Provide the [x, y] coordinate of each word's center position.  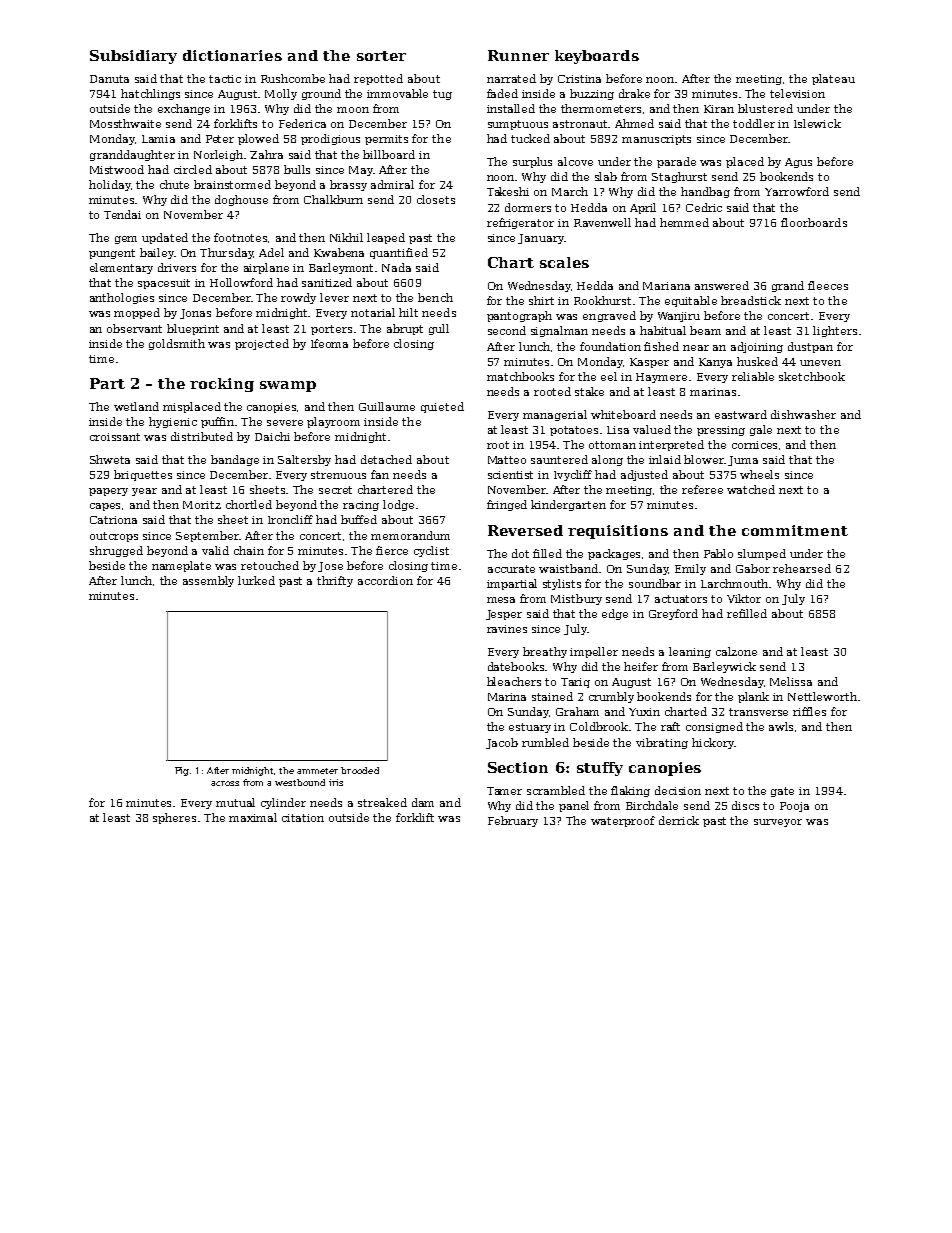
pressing [721, 431]
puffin [217, 422]
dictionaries [232, 55]
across [225, 783]
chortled [249, 504]
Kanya [715, 363]
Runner [518, 55]
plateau [833, 79]
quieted [442, 407]
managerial [555, 415]
